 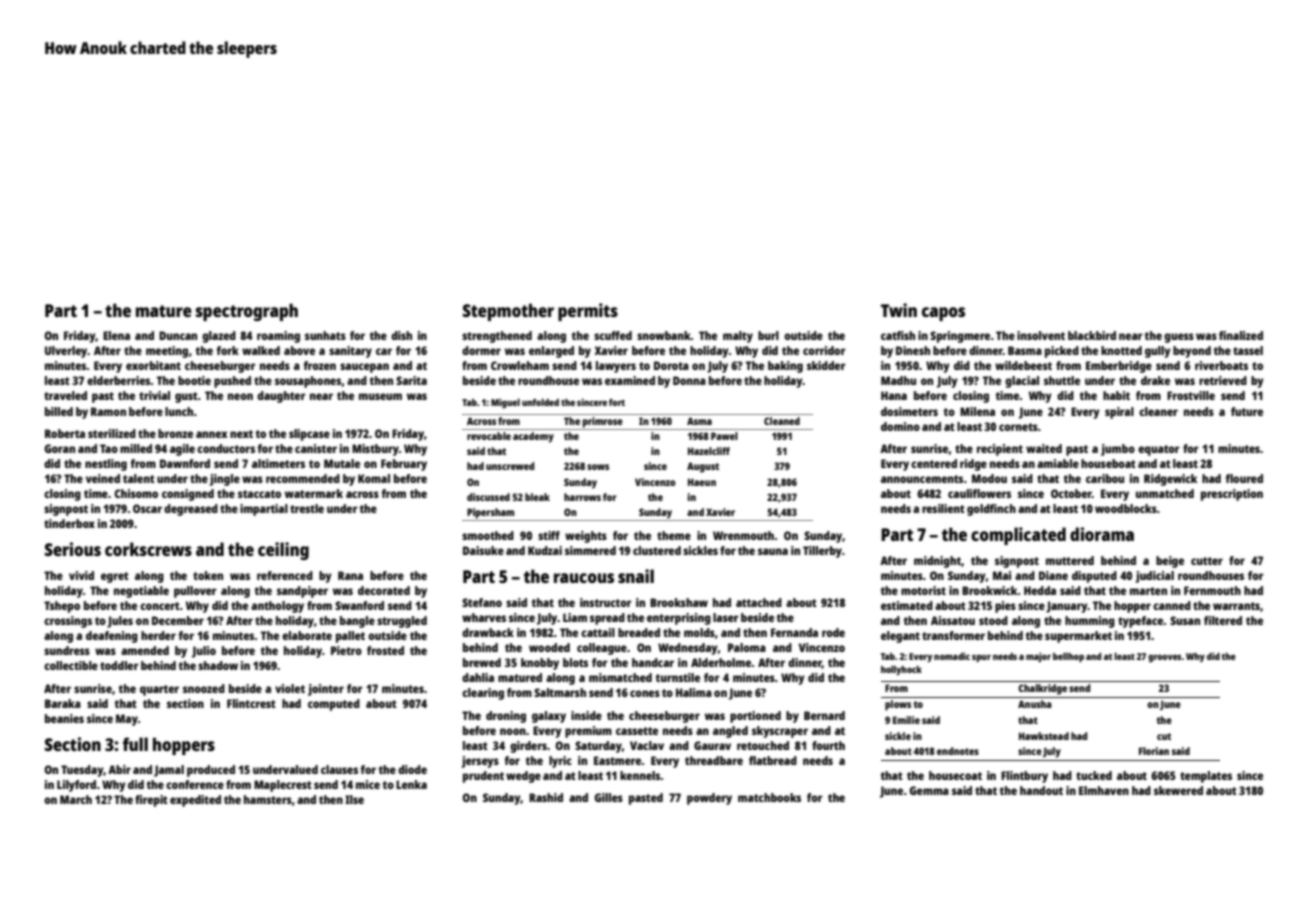 What do you see at coordinates (709, 451) in the document?
I see `Hazelcliff` at bounding box center [709, 451].
